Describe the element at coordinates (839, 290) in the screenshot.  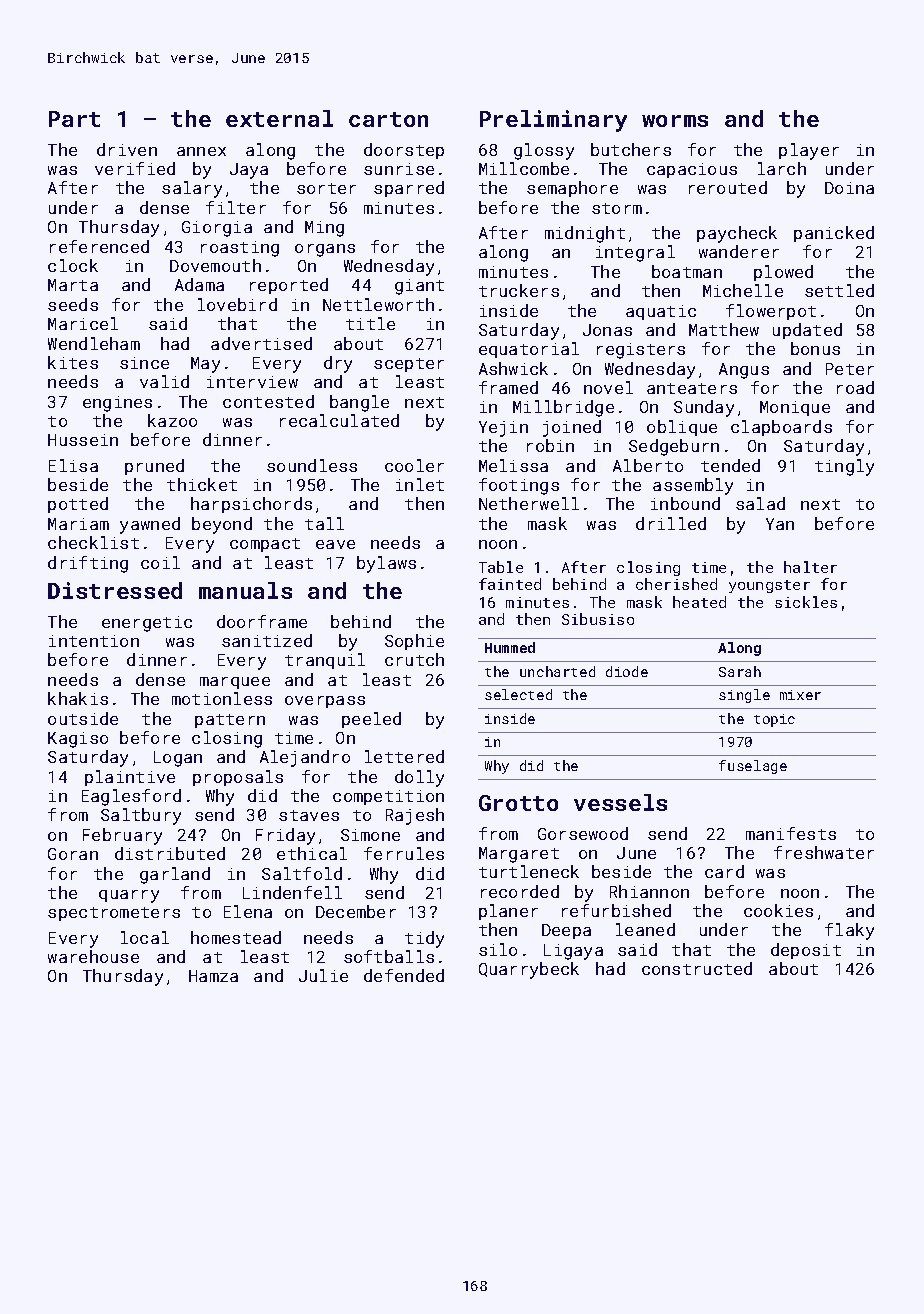
I see `settled` at that location.
